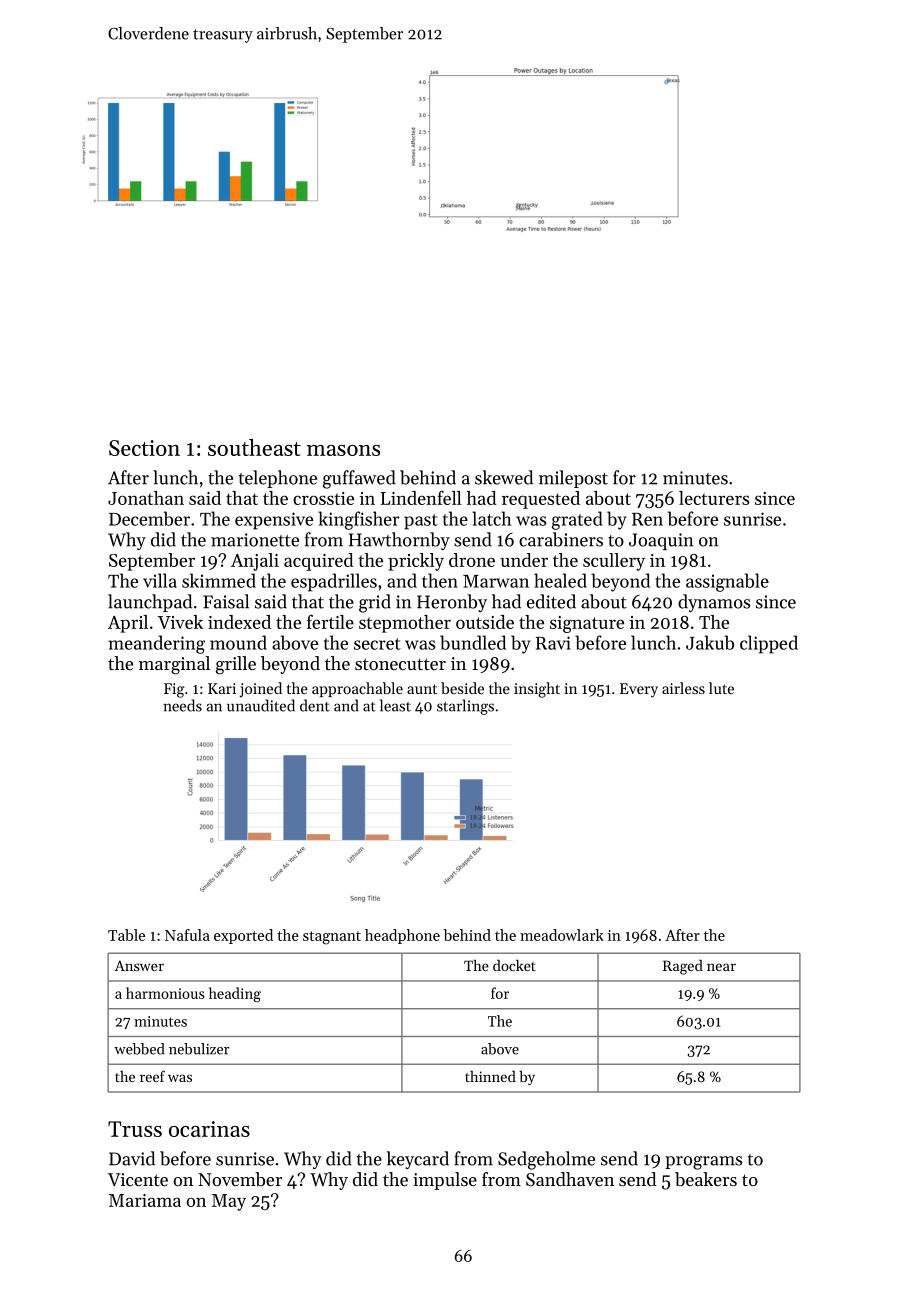 Image resolution: width=908 pixels, height=1316 pixels. What do you see at coordinates (562, 935) in the screenshot?
I see `meadowlark` at bounding box center [562, 935].
